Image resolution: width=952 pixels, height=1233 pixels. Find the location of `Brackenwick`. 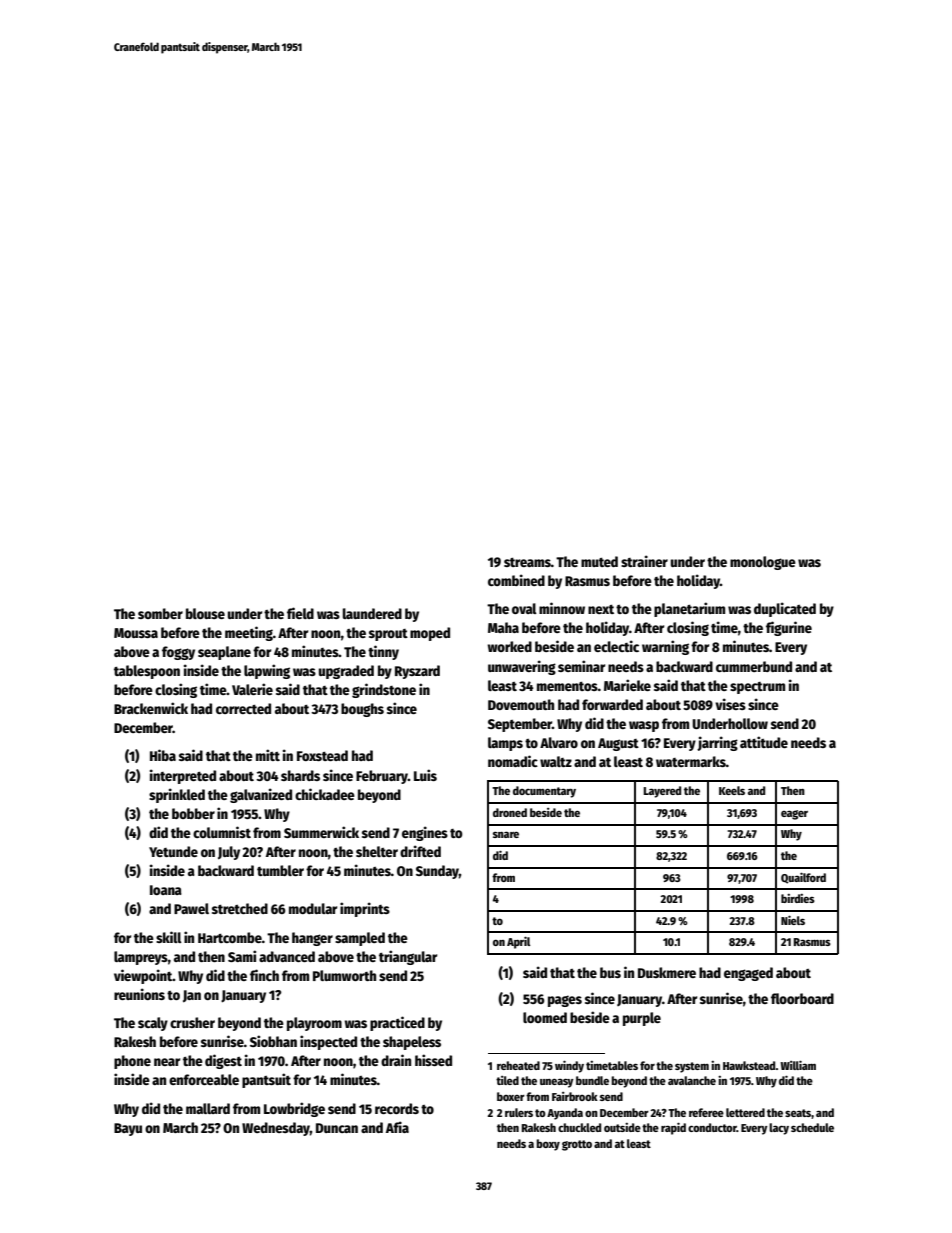

Brackenwick is located at coordinates (151, 708).
